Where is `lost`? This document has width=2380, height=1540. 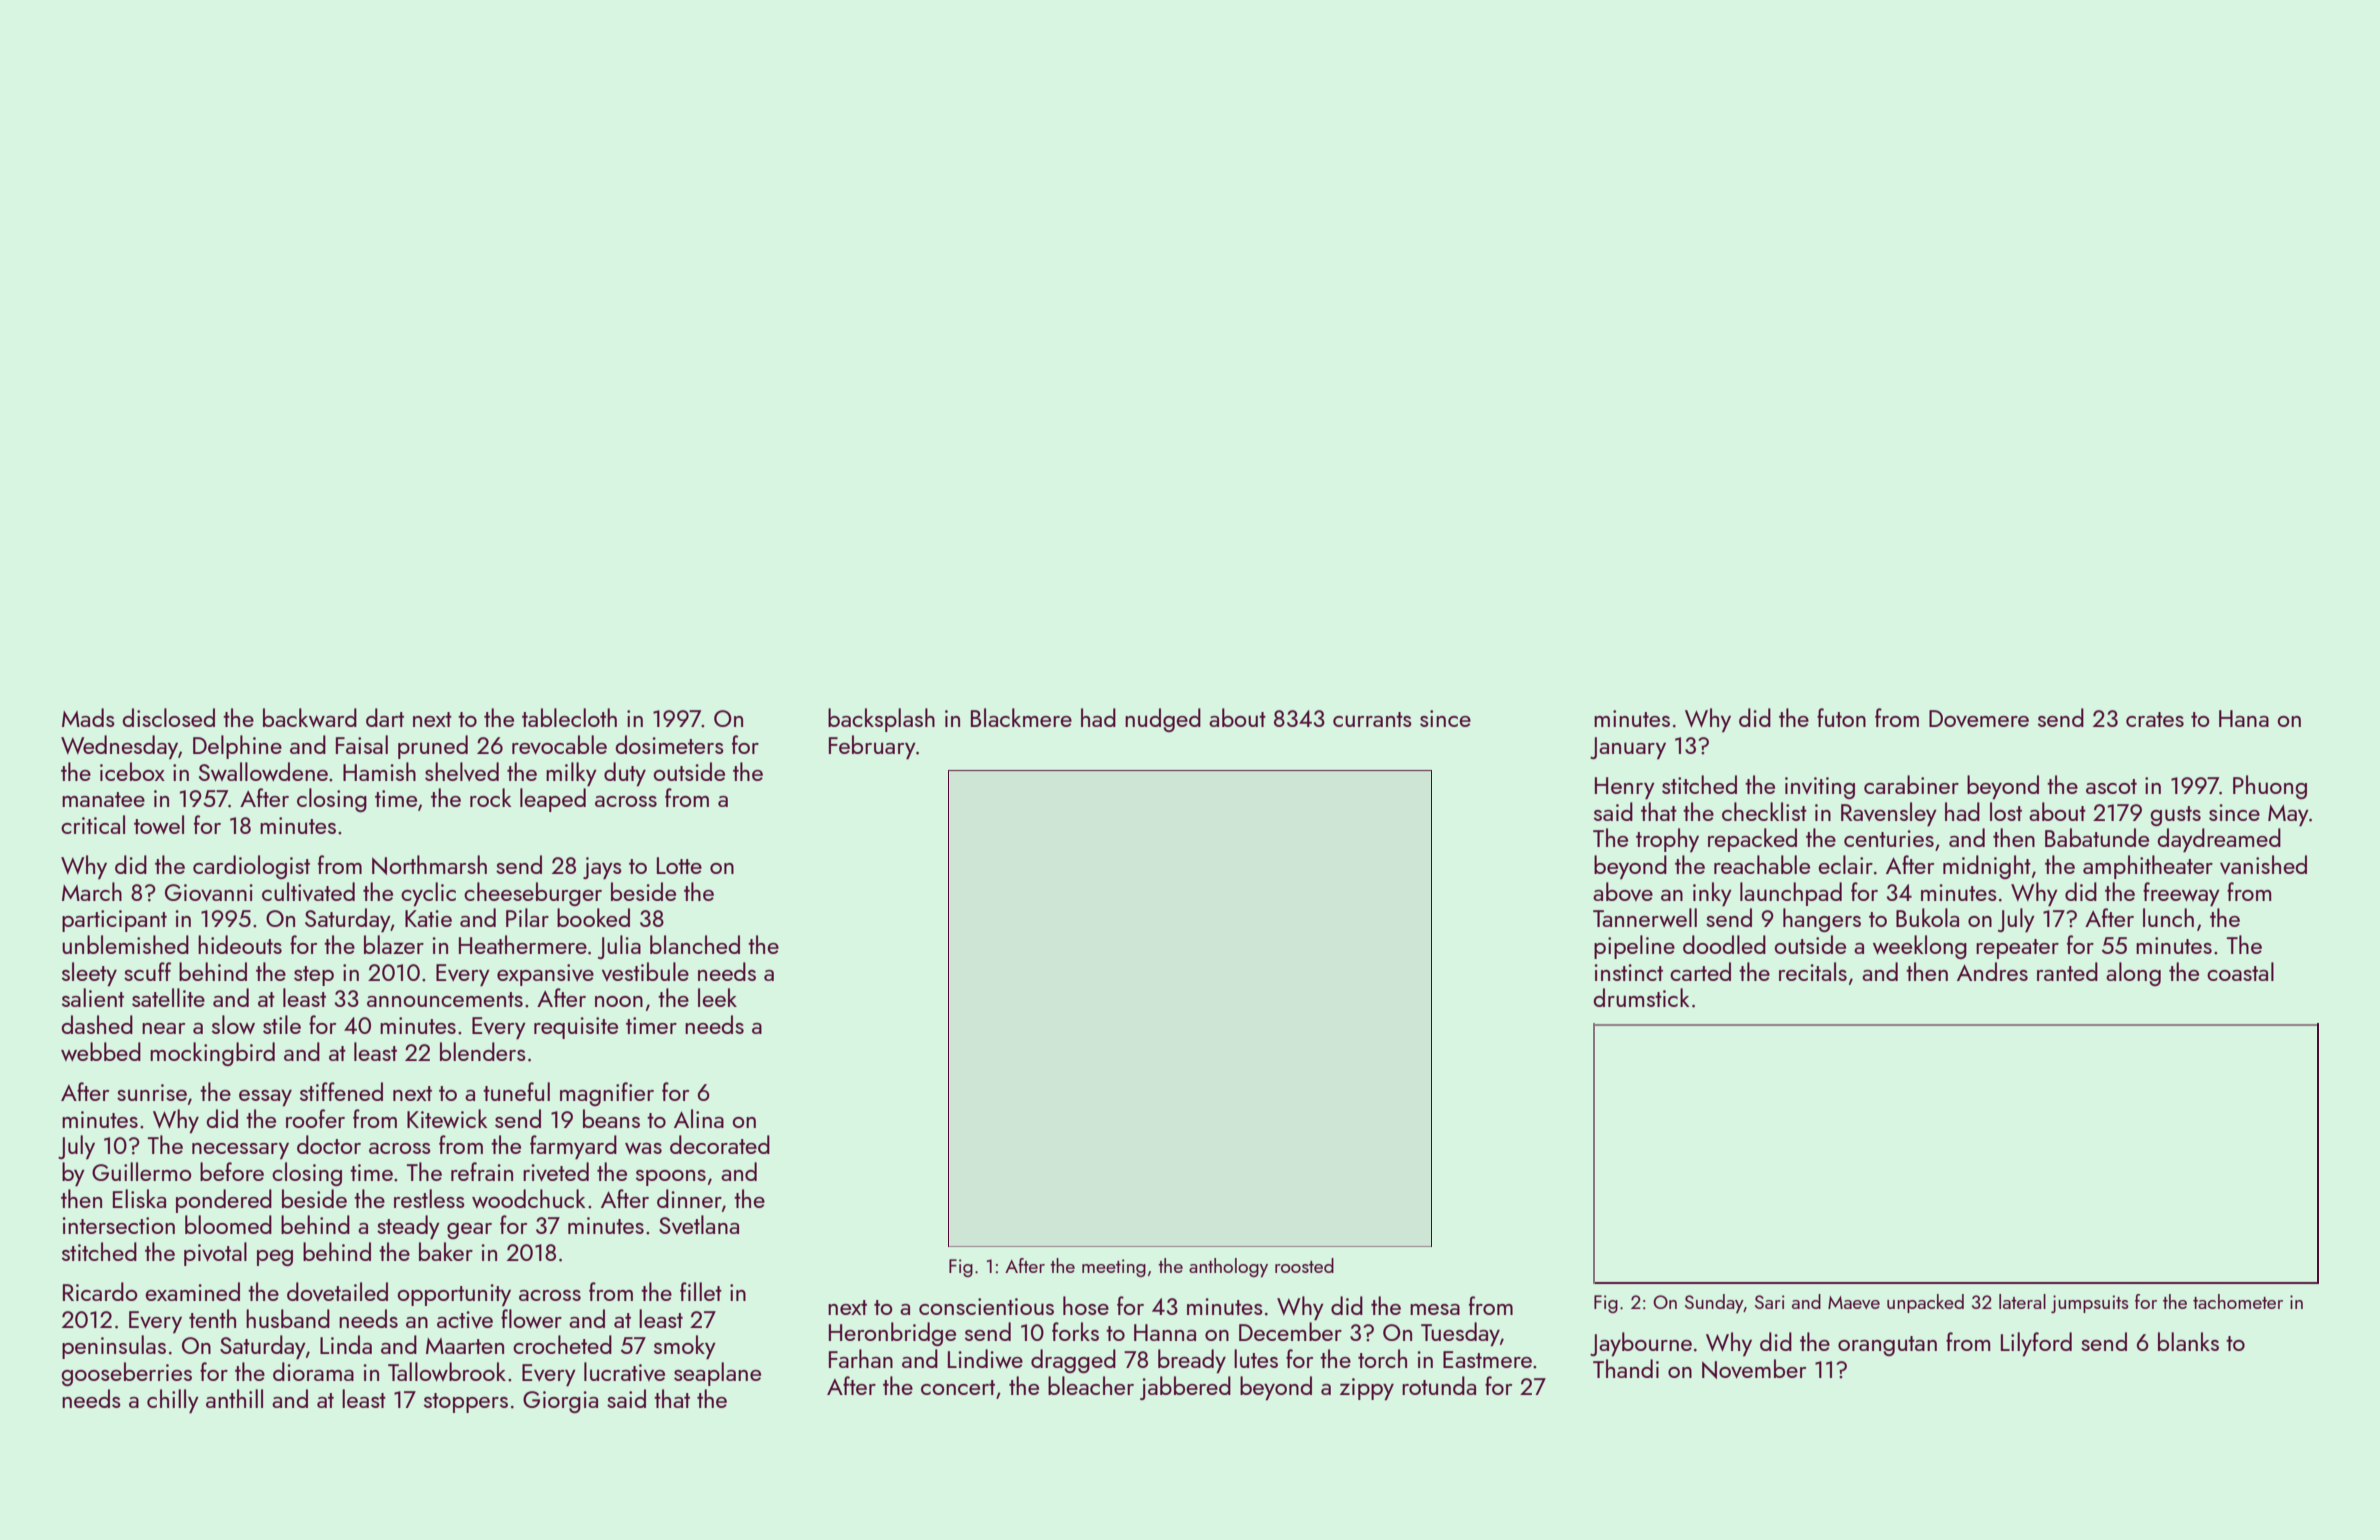
lost is located at coordinates (2006, 811).
